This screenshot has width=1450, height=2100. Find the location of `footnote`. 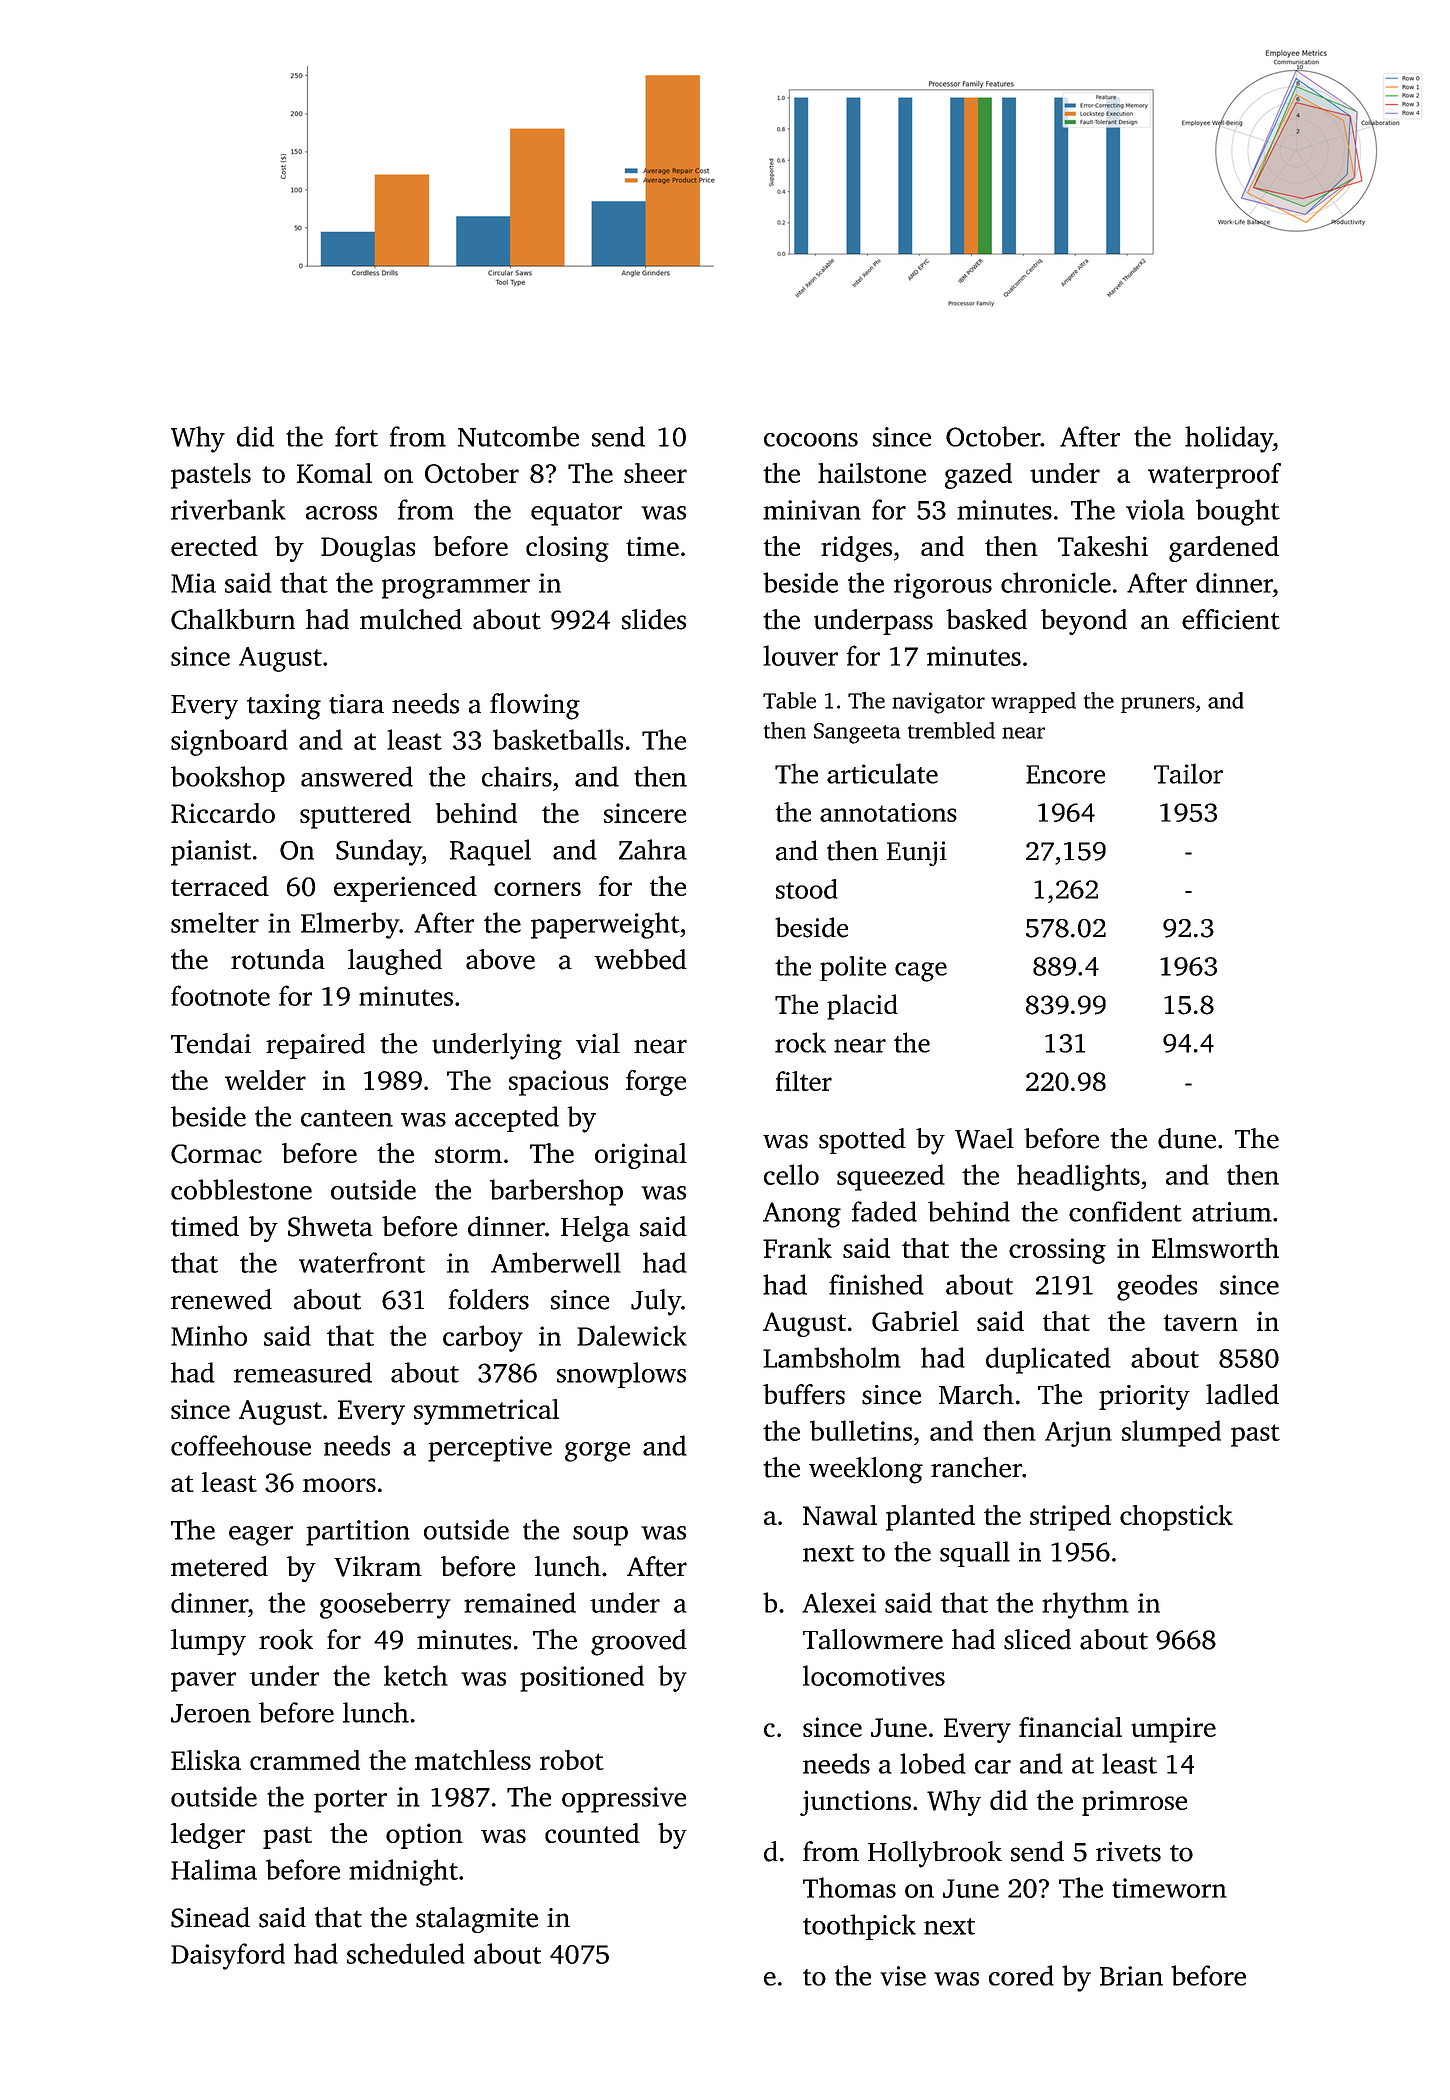

footnote is located at coordinates (220, 995).
